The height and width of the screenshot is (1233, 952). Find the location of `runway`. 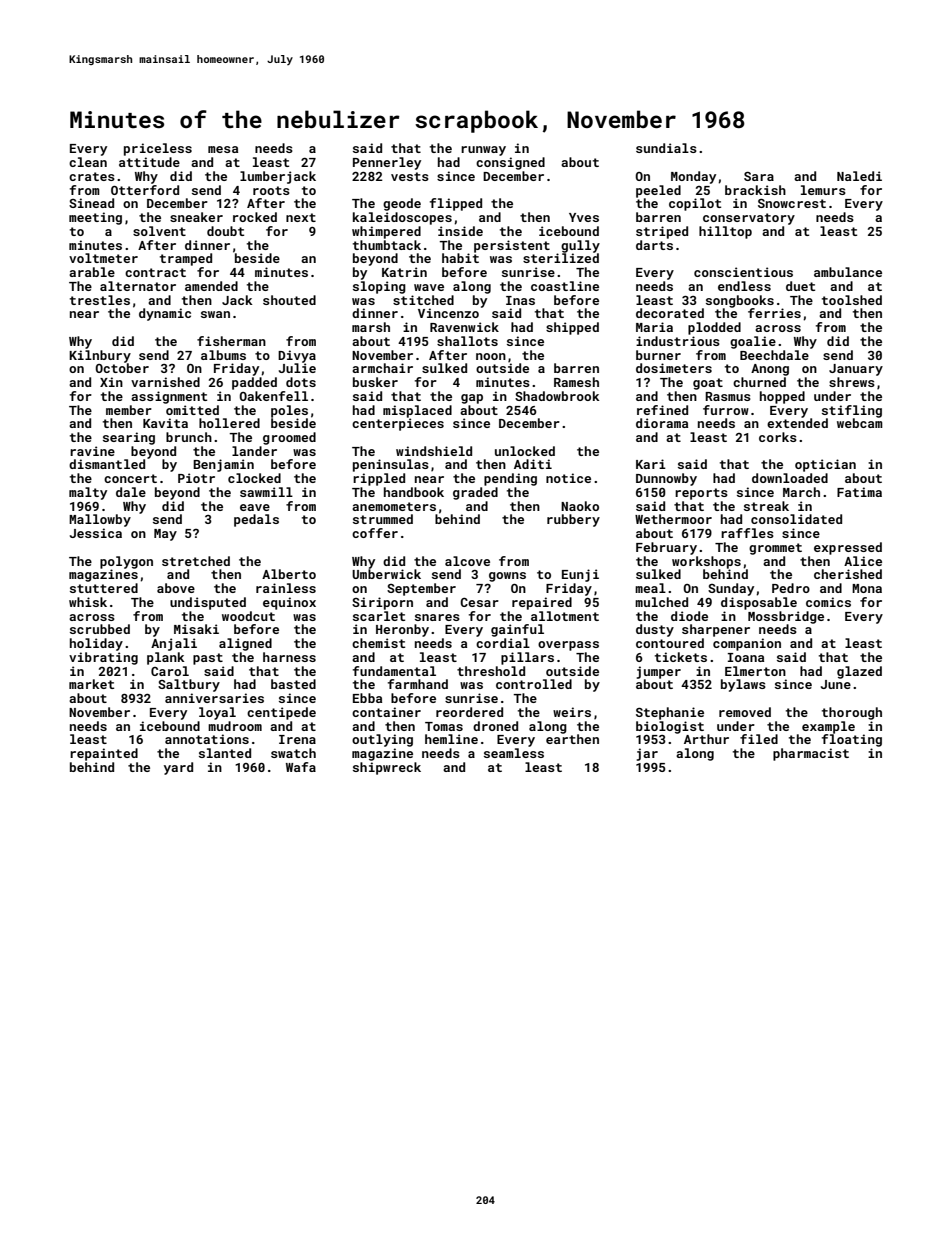

runway is located at coordinates (483, 151).
